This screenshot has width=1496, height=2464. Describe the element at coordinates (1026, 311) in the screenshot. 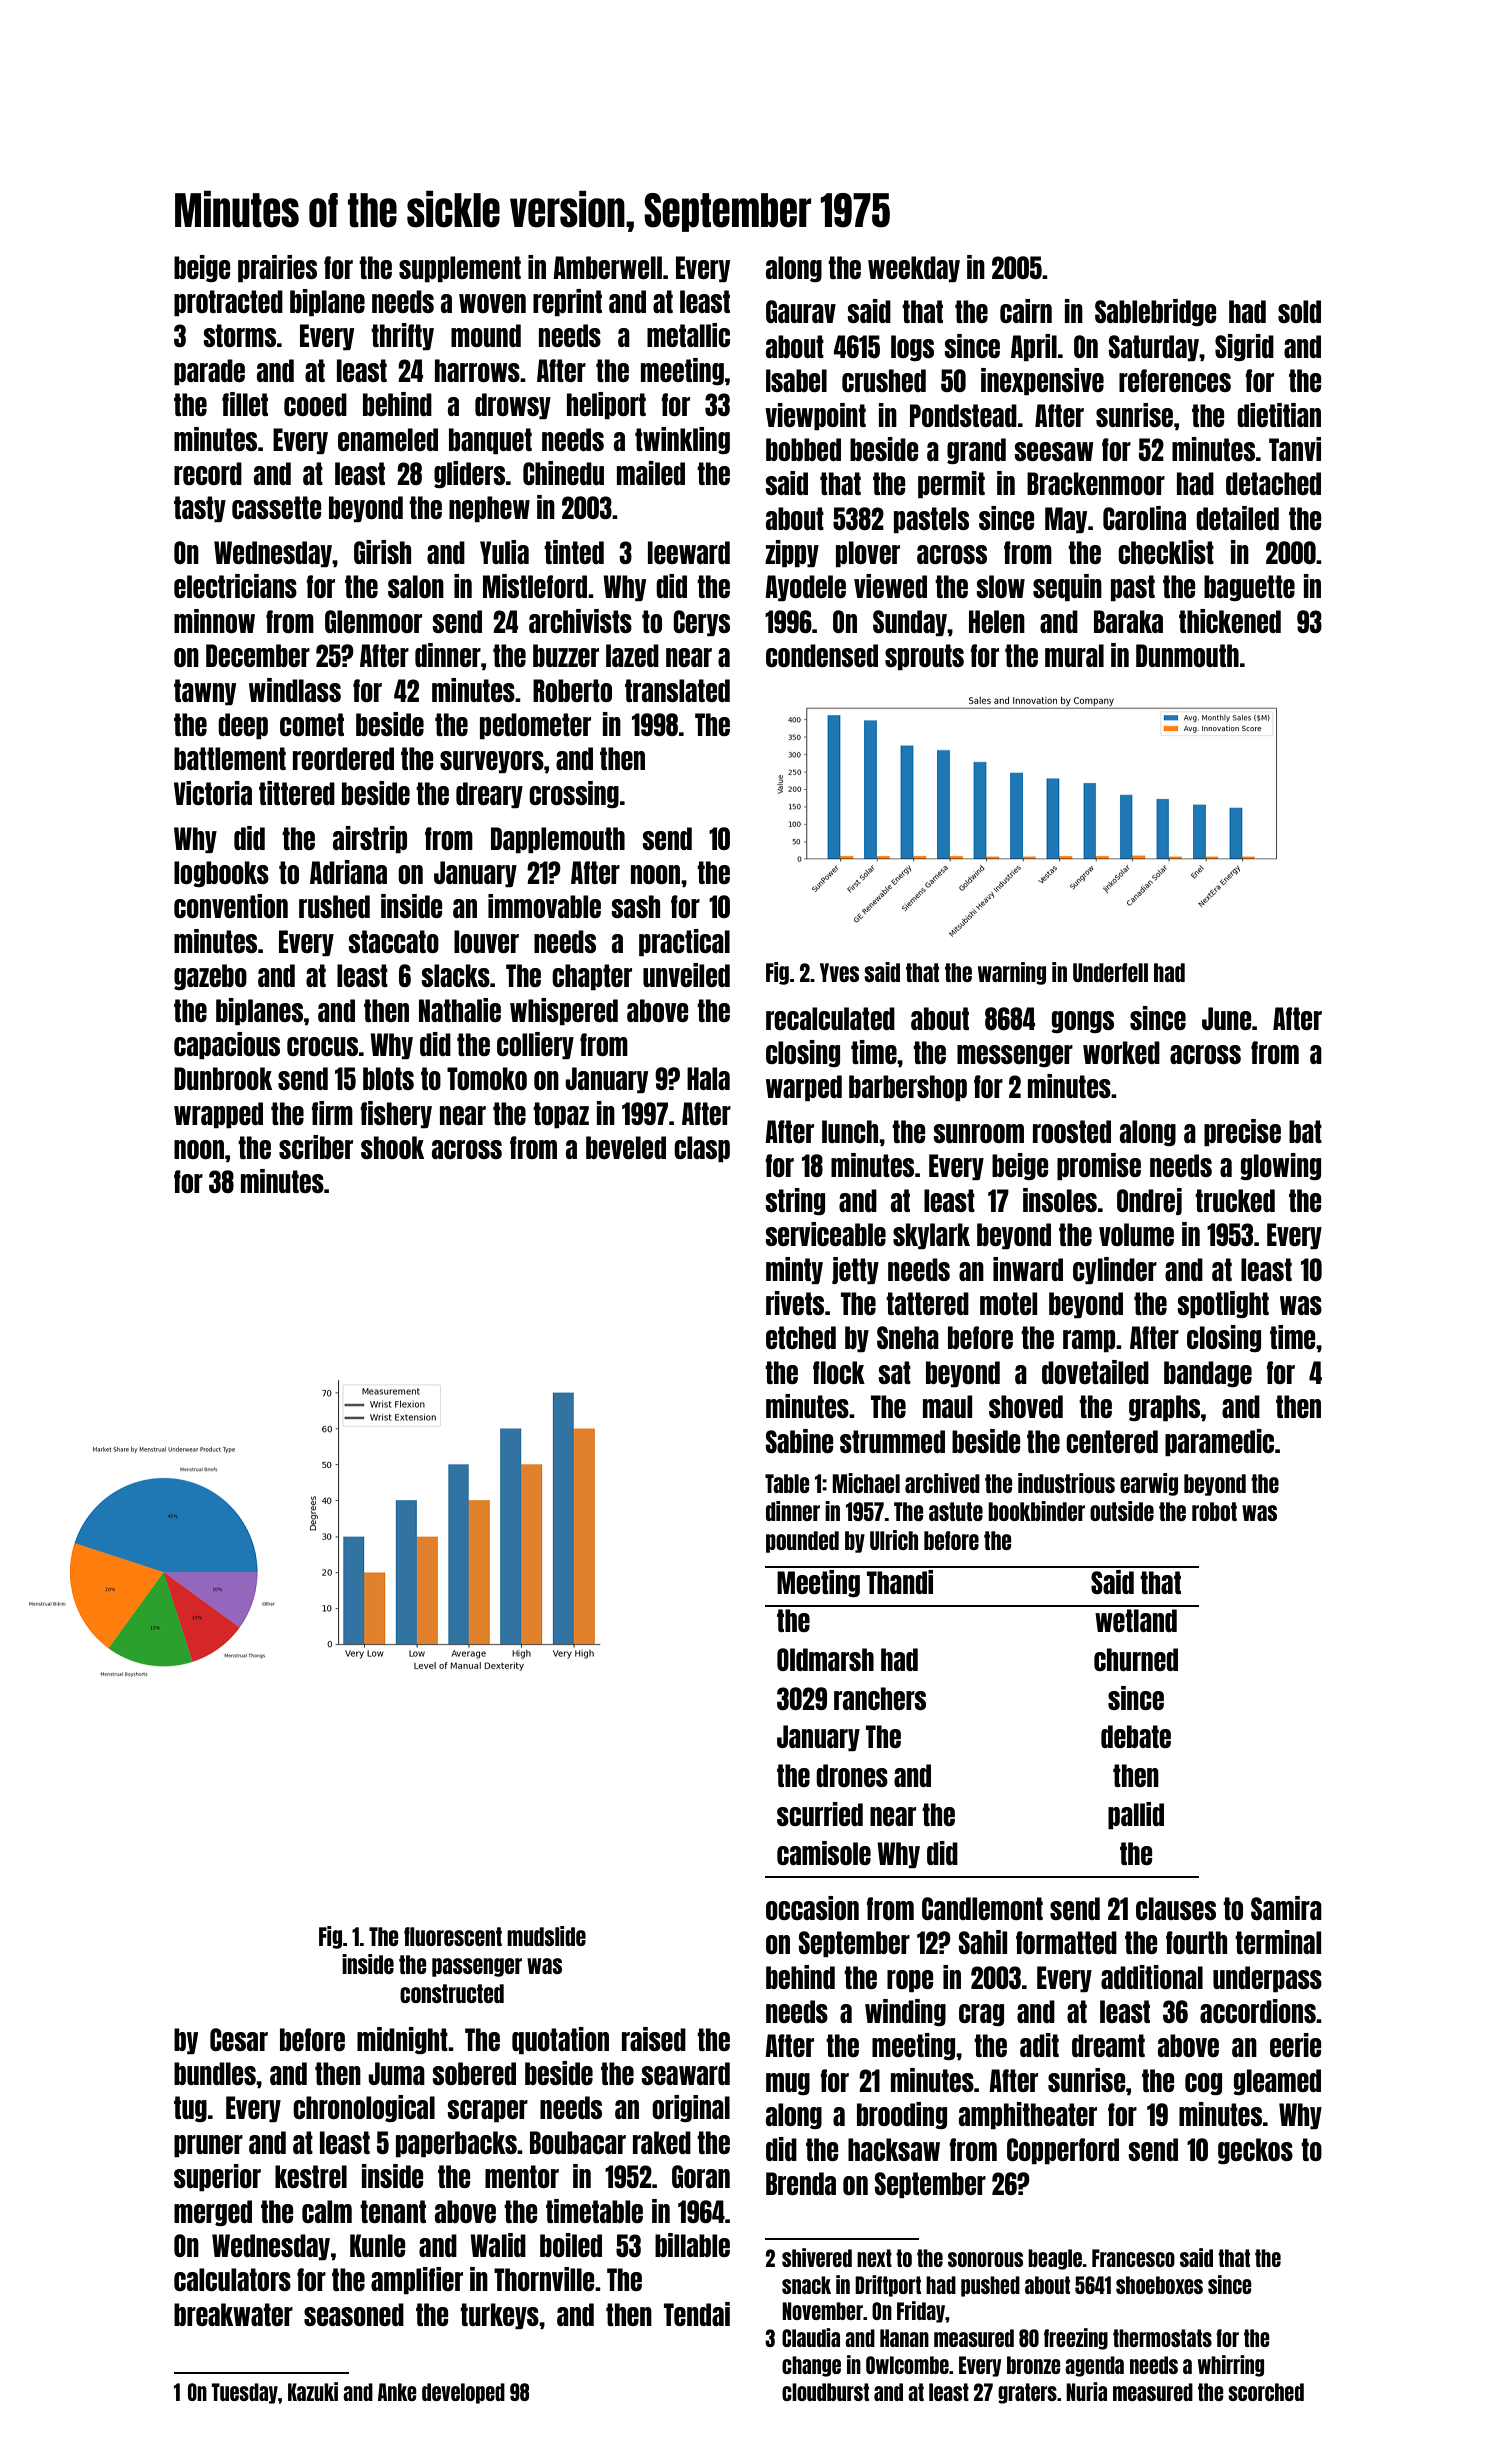

I see `cairn` at that location.
